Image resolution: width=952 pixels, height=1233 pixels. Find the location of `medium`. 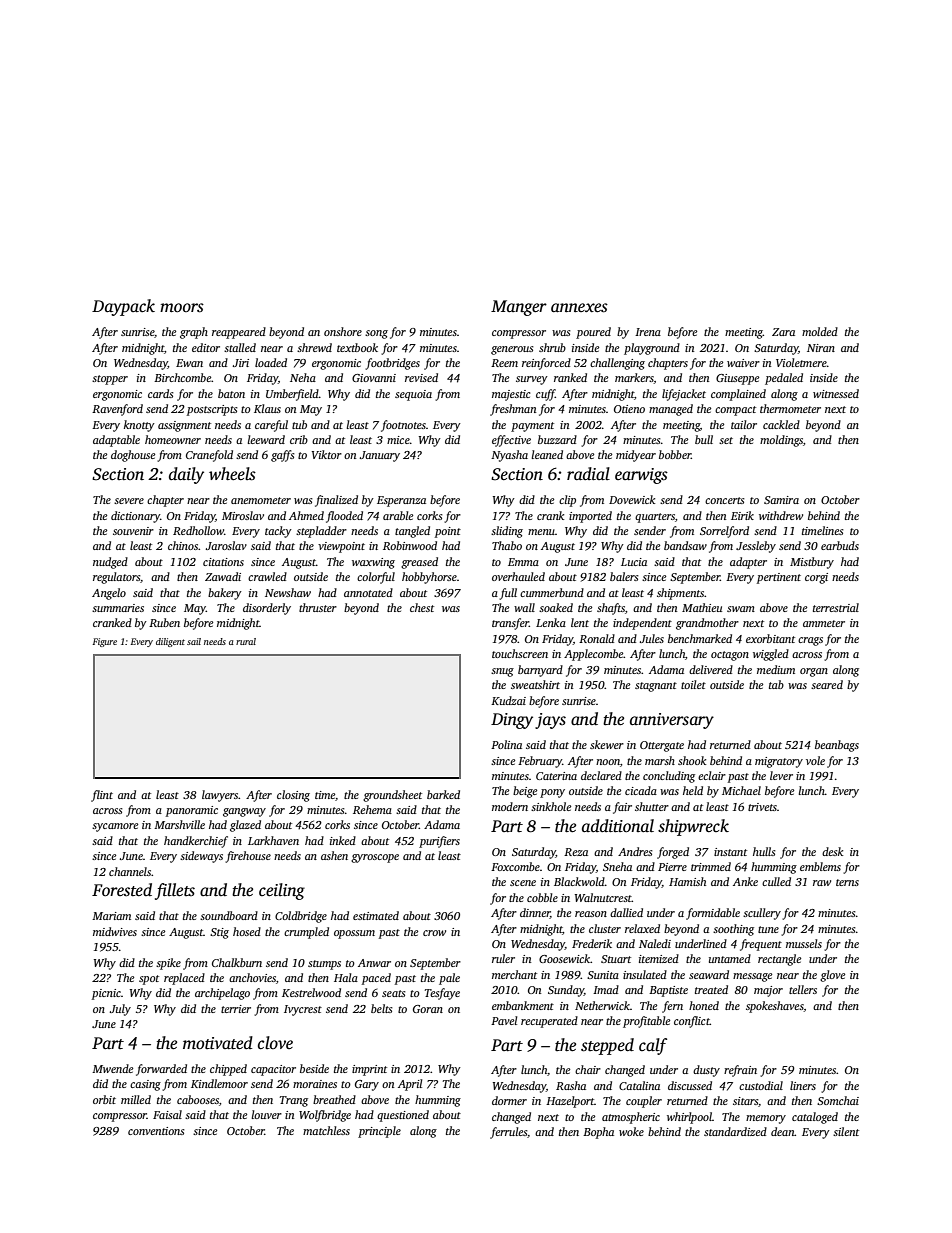

medium is located at coordinates (776, 669).
